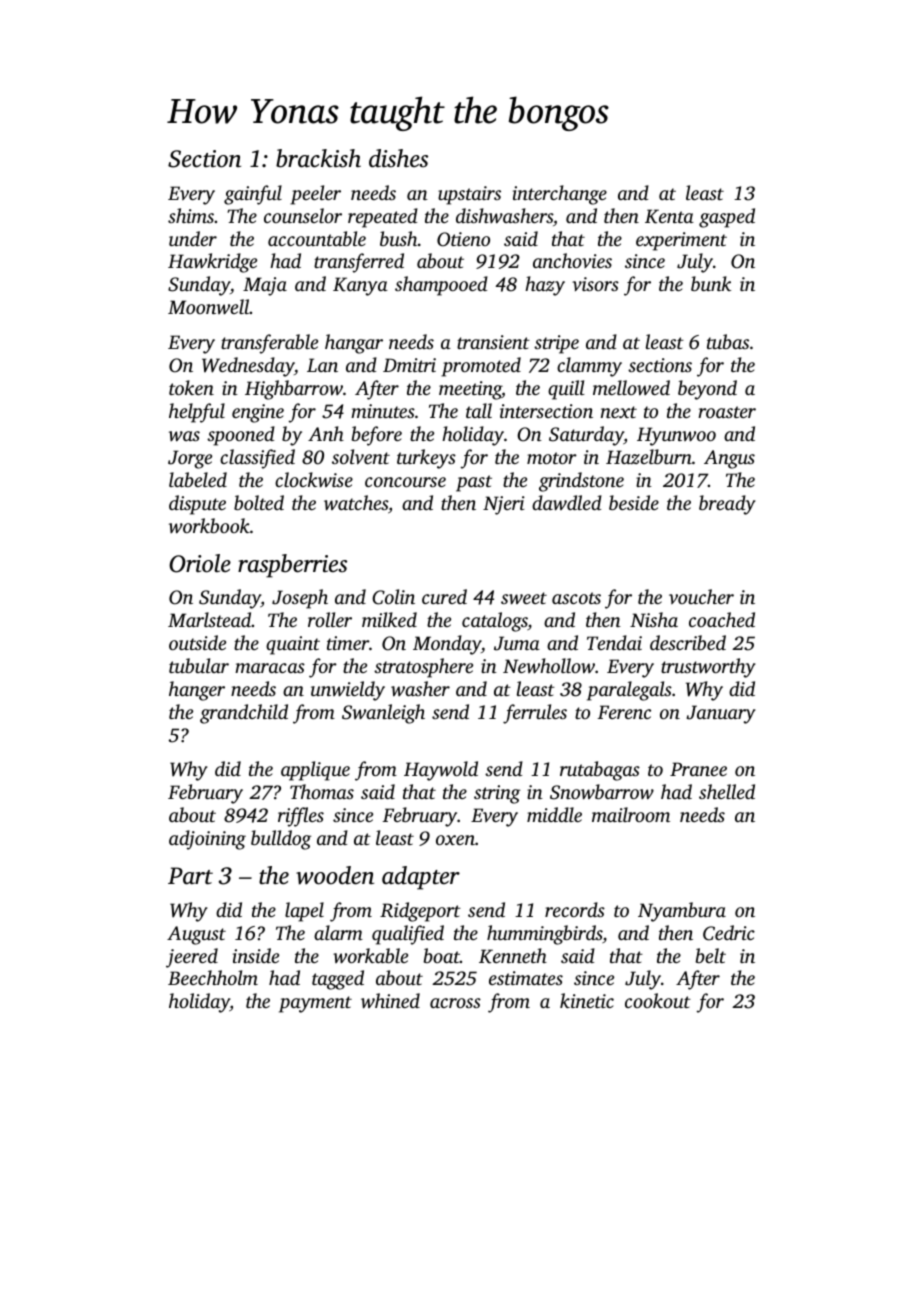 This screenshot has height=1311, width=924. I want to click on interchange, so click(560, 195).
